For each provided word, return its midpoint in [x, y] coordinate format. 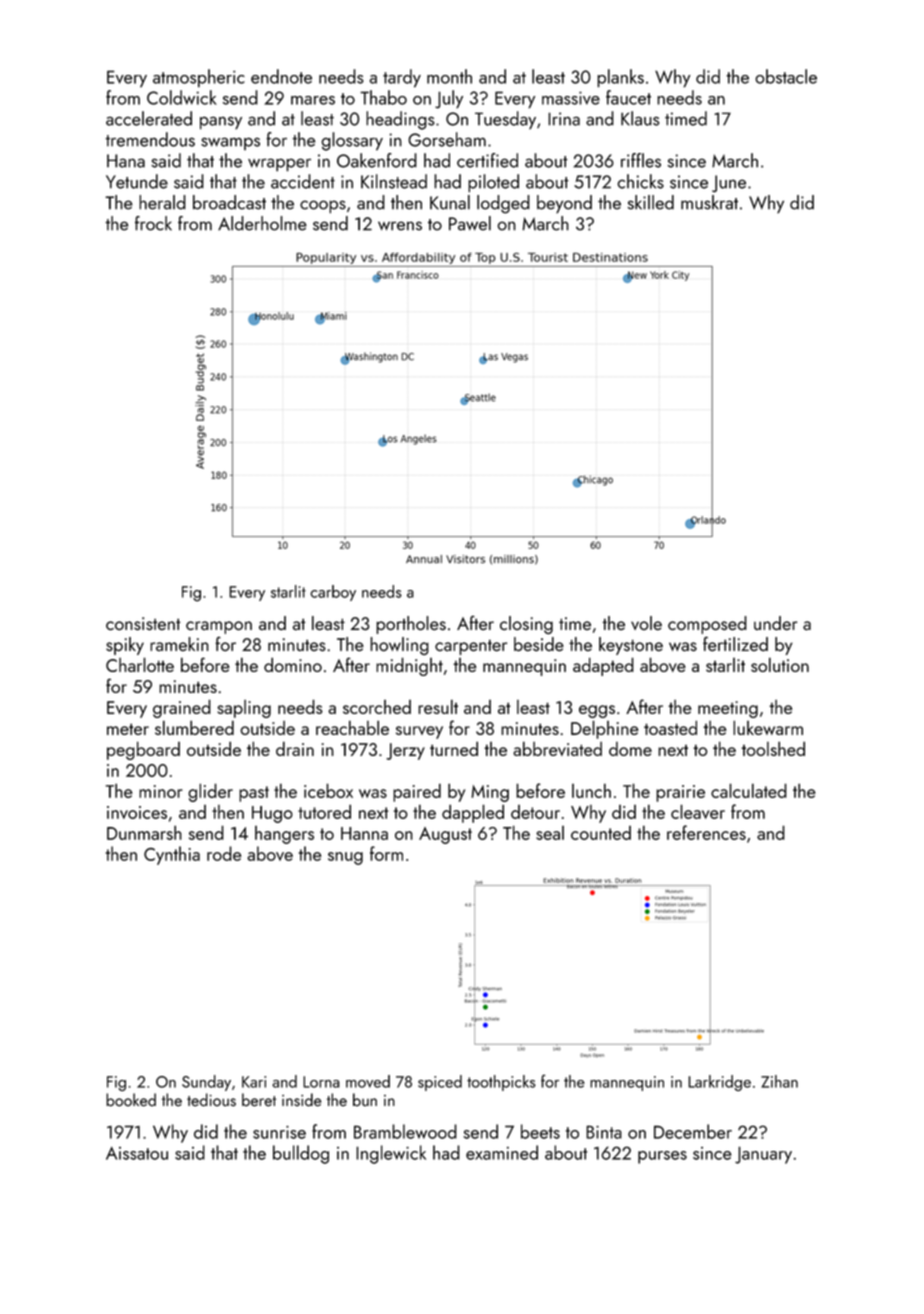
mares [313, 100]
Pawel [470, 223]
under [775, 623]
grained [182, 708]
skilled [651, 202]
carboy [333, 593]
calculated [749, 790]
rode [224, 853]
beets [540, 1131]
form [386, 853]
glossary [352, 141]
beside [539, 644]
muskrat [709, 202]
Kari [254, 1082]
